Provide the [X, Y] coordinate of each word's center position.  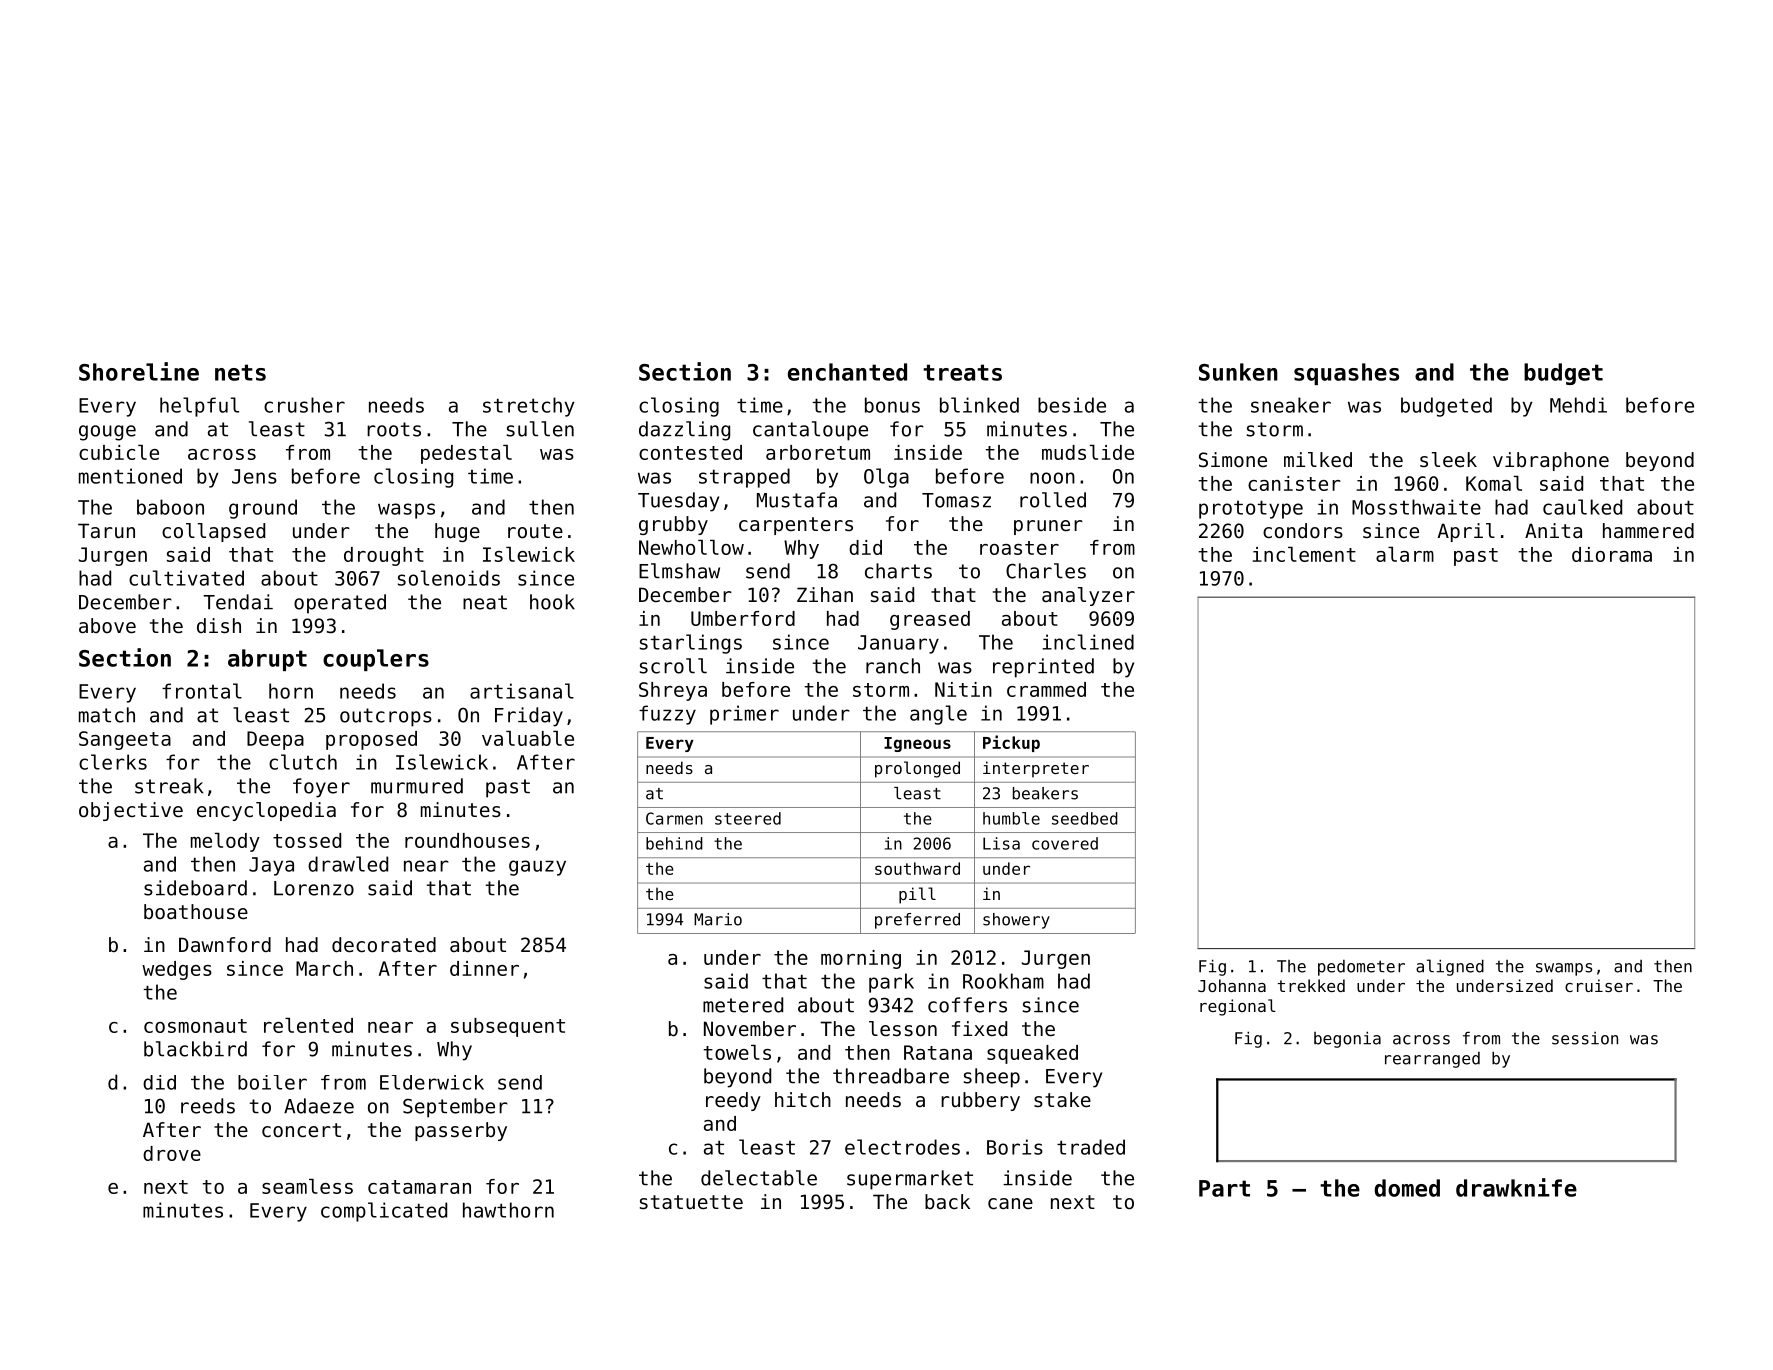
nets [240, 372]
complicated [384, 1212]
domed [1407, 1188]
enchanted [847, 372]
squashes [1346, 374]
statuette [691, 1202]
